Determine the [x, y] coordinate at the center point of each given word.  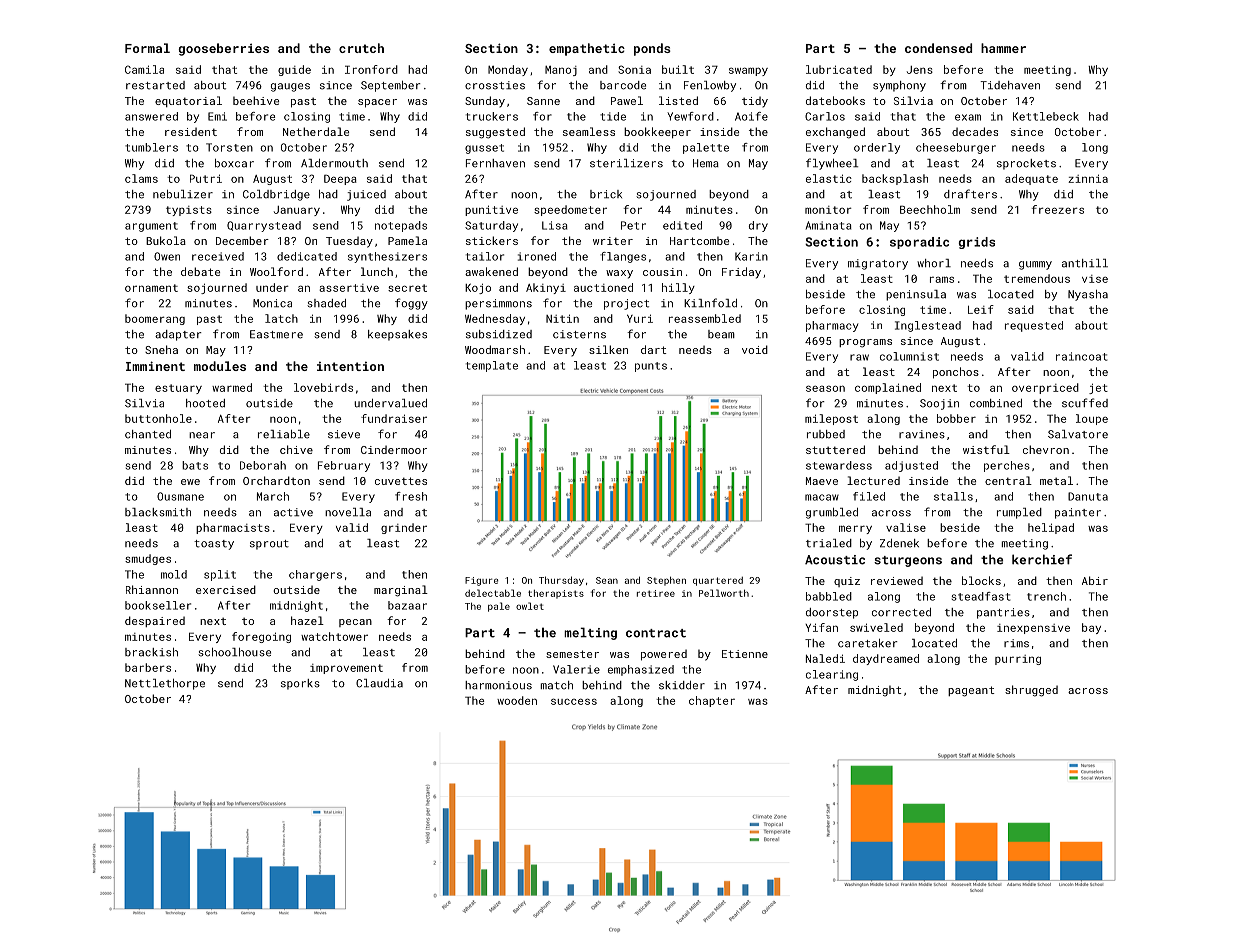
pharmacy [832, 326]
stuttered [835, 449]
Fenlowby [710, 86]
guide [294, 70]
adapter [178, 335]
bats [195, 465]
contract [656, 633]
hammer [1003, 48]
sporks [300, 684]
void [755, 349]
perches [1007, 466]
